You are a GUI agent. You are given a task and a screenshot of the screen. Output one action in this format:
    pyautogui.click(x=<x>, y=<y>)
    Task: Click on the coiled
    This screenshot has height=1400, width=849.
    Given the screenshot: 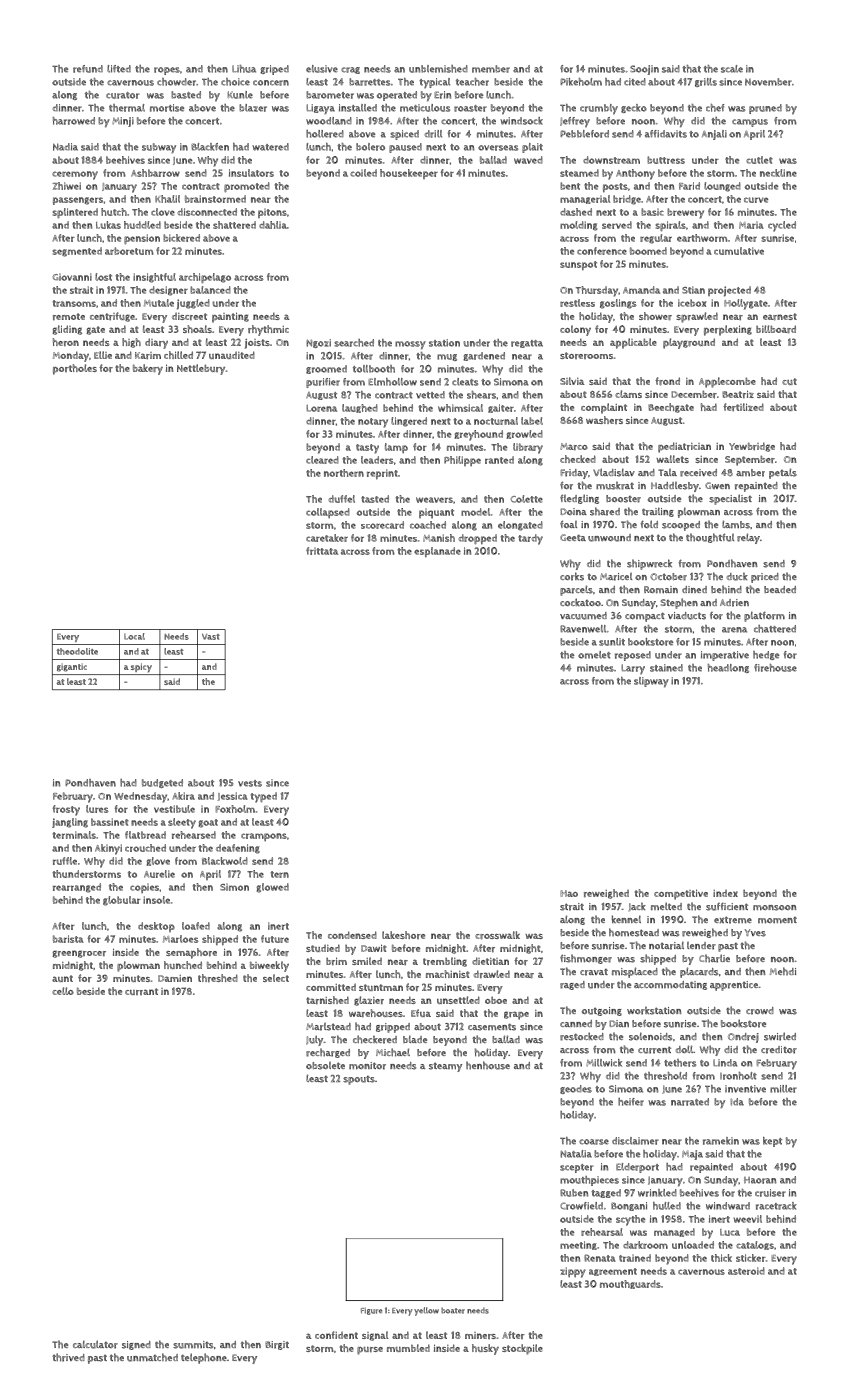 What is the action you would take?
    pyautogui.click(x=363, y=173)
